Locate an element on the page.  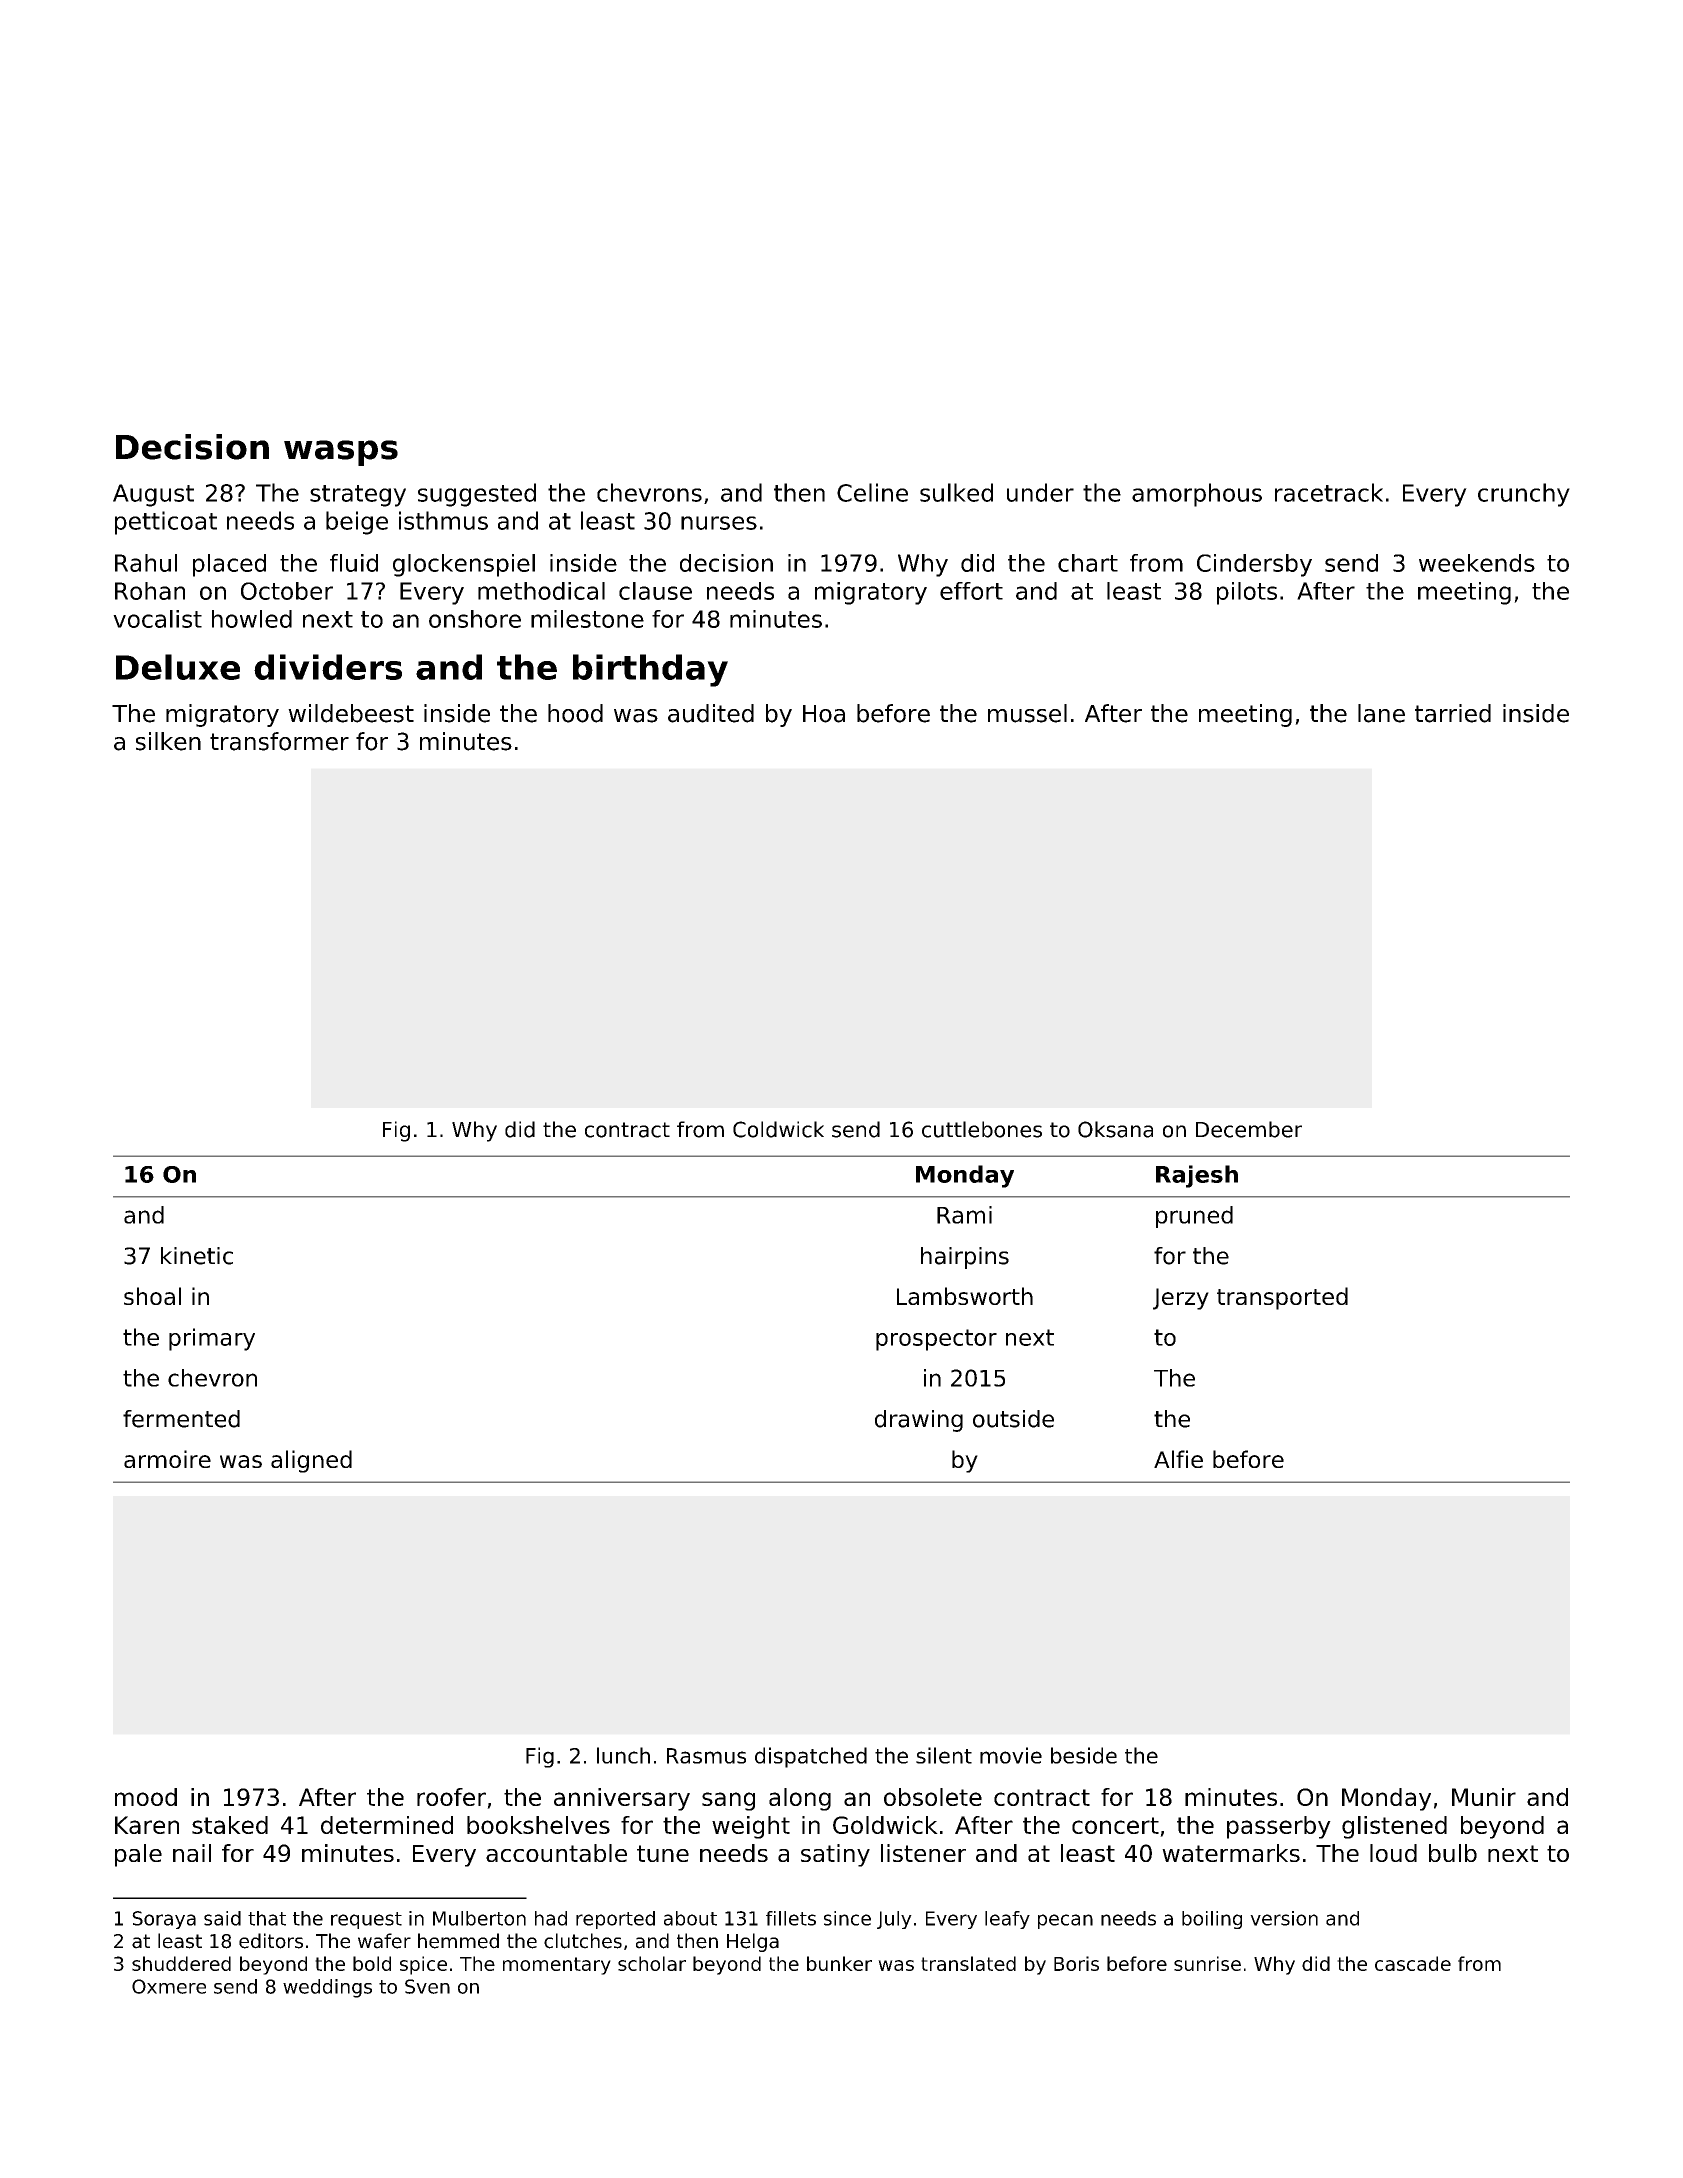
prospector is located at coordinates (936, 1340).
